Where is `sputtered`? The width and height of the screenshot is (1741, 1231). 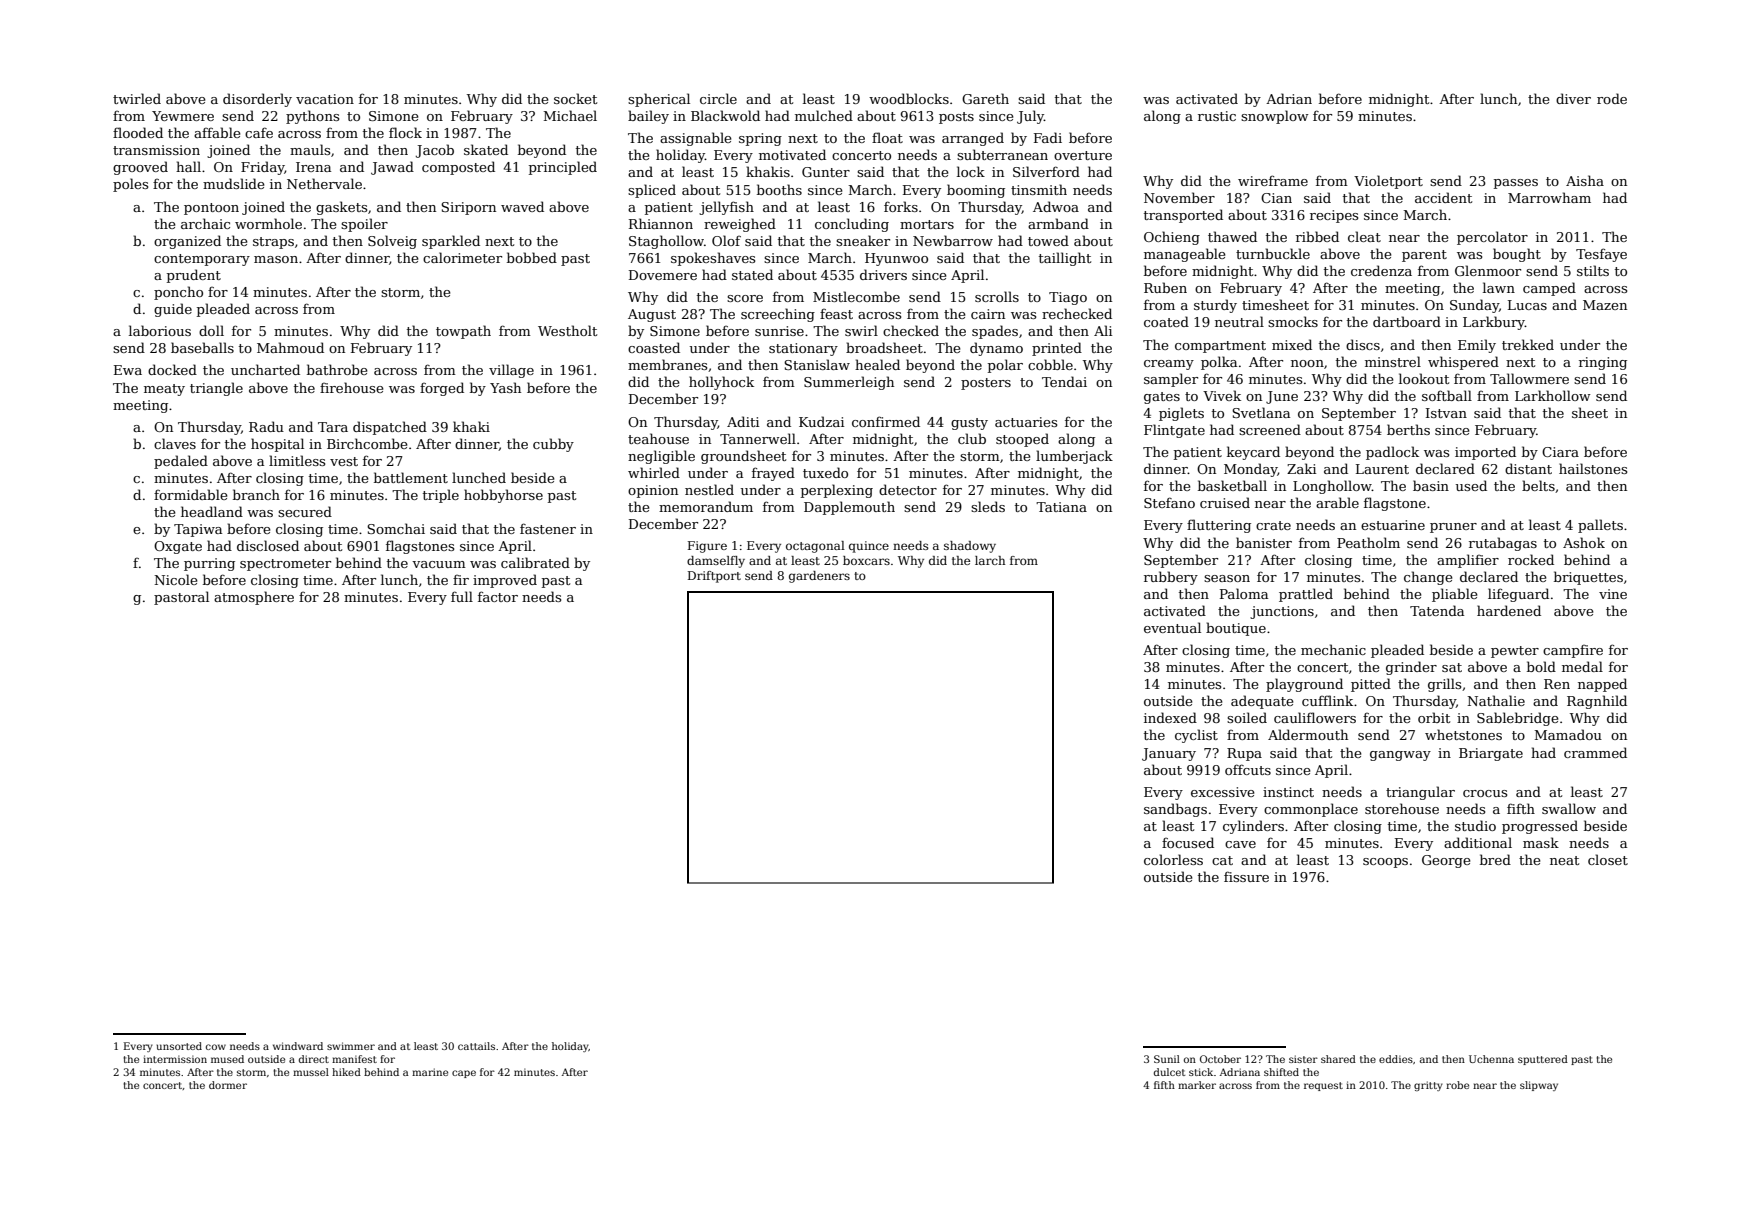 sputtered is located at coordinates (1543, 1060).
